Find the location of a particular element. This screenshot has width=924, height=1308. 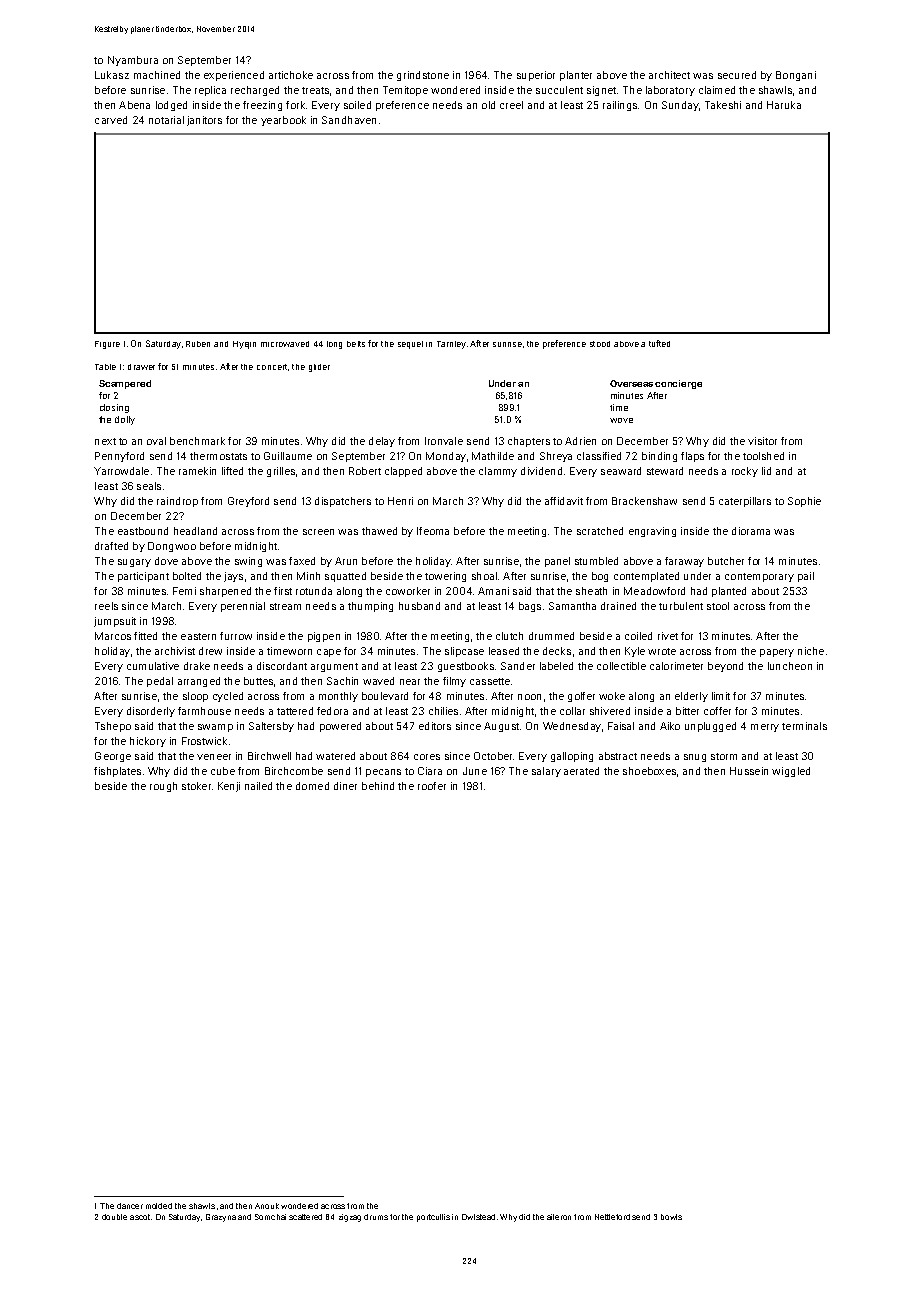

behind is located at coordinates (378, 786).
